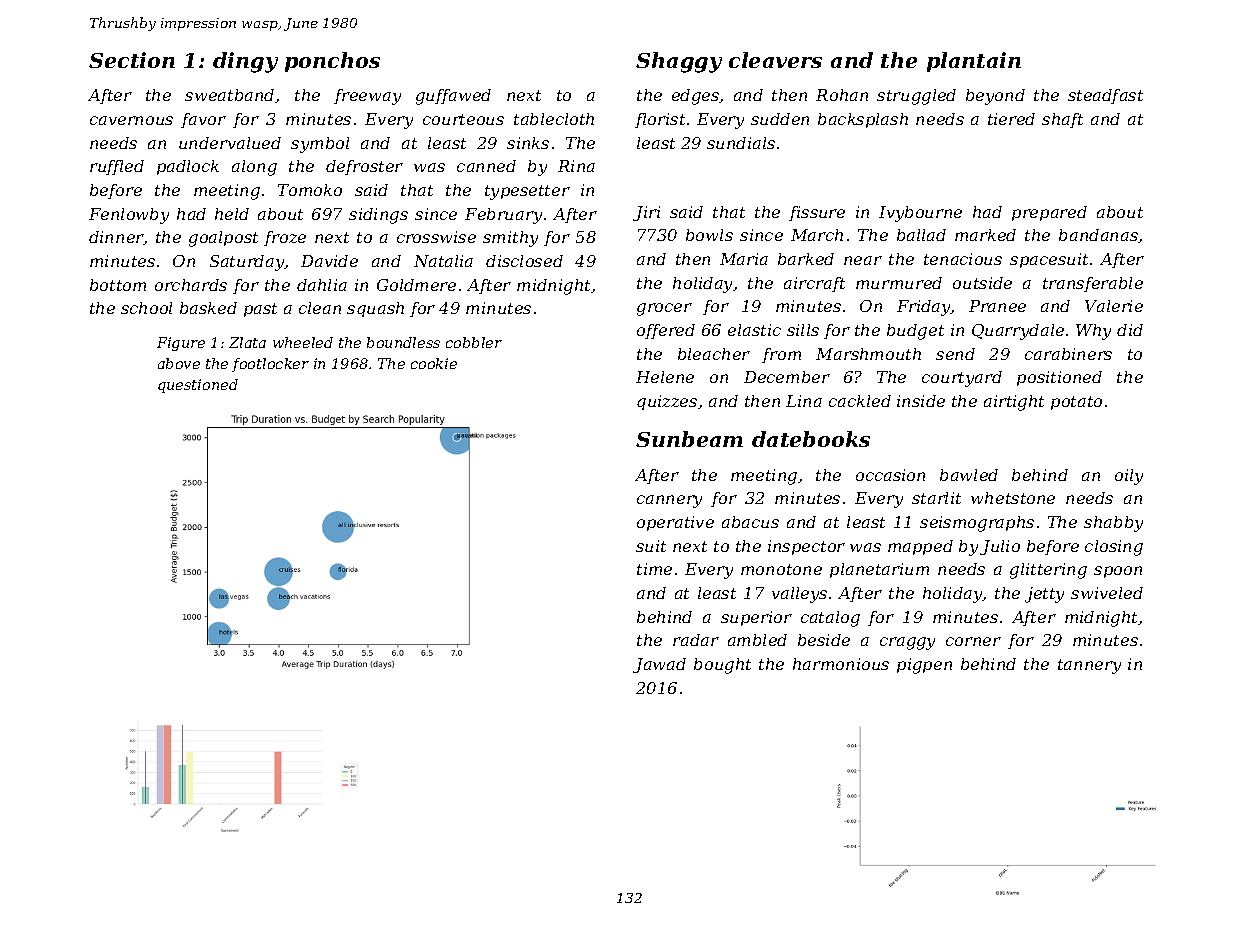 Image resolution: width=1233 pixels, height=952 pixels. I want to click on plantain, so click(974, 62).
